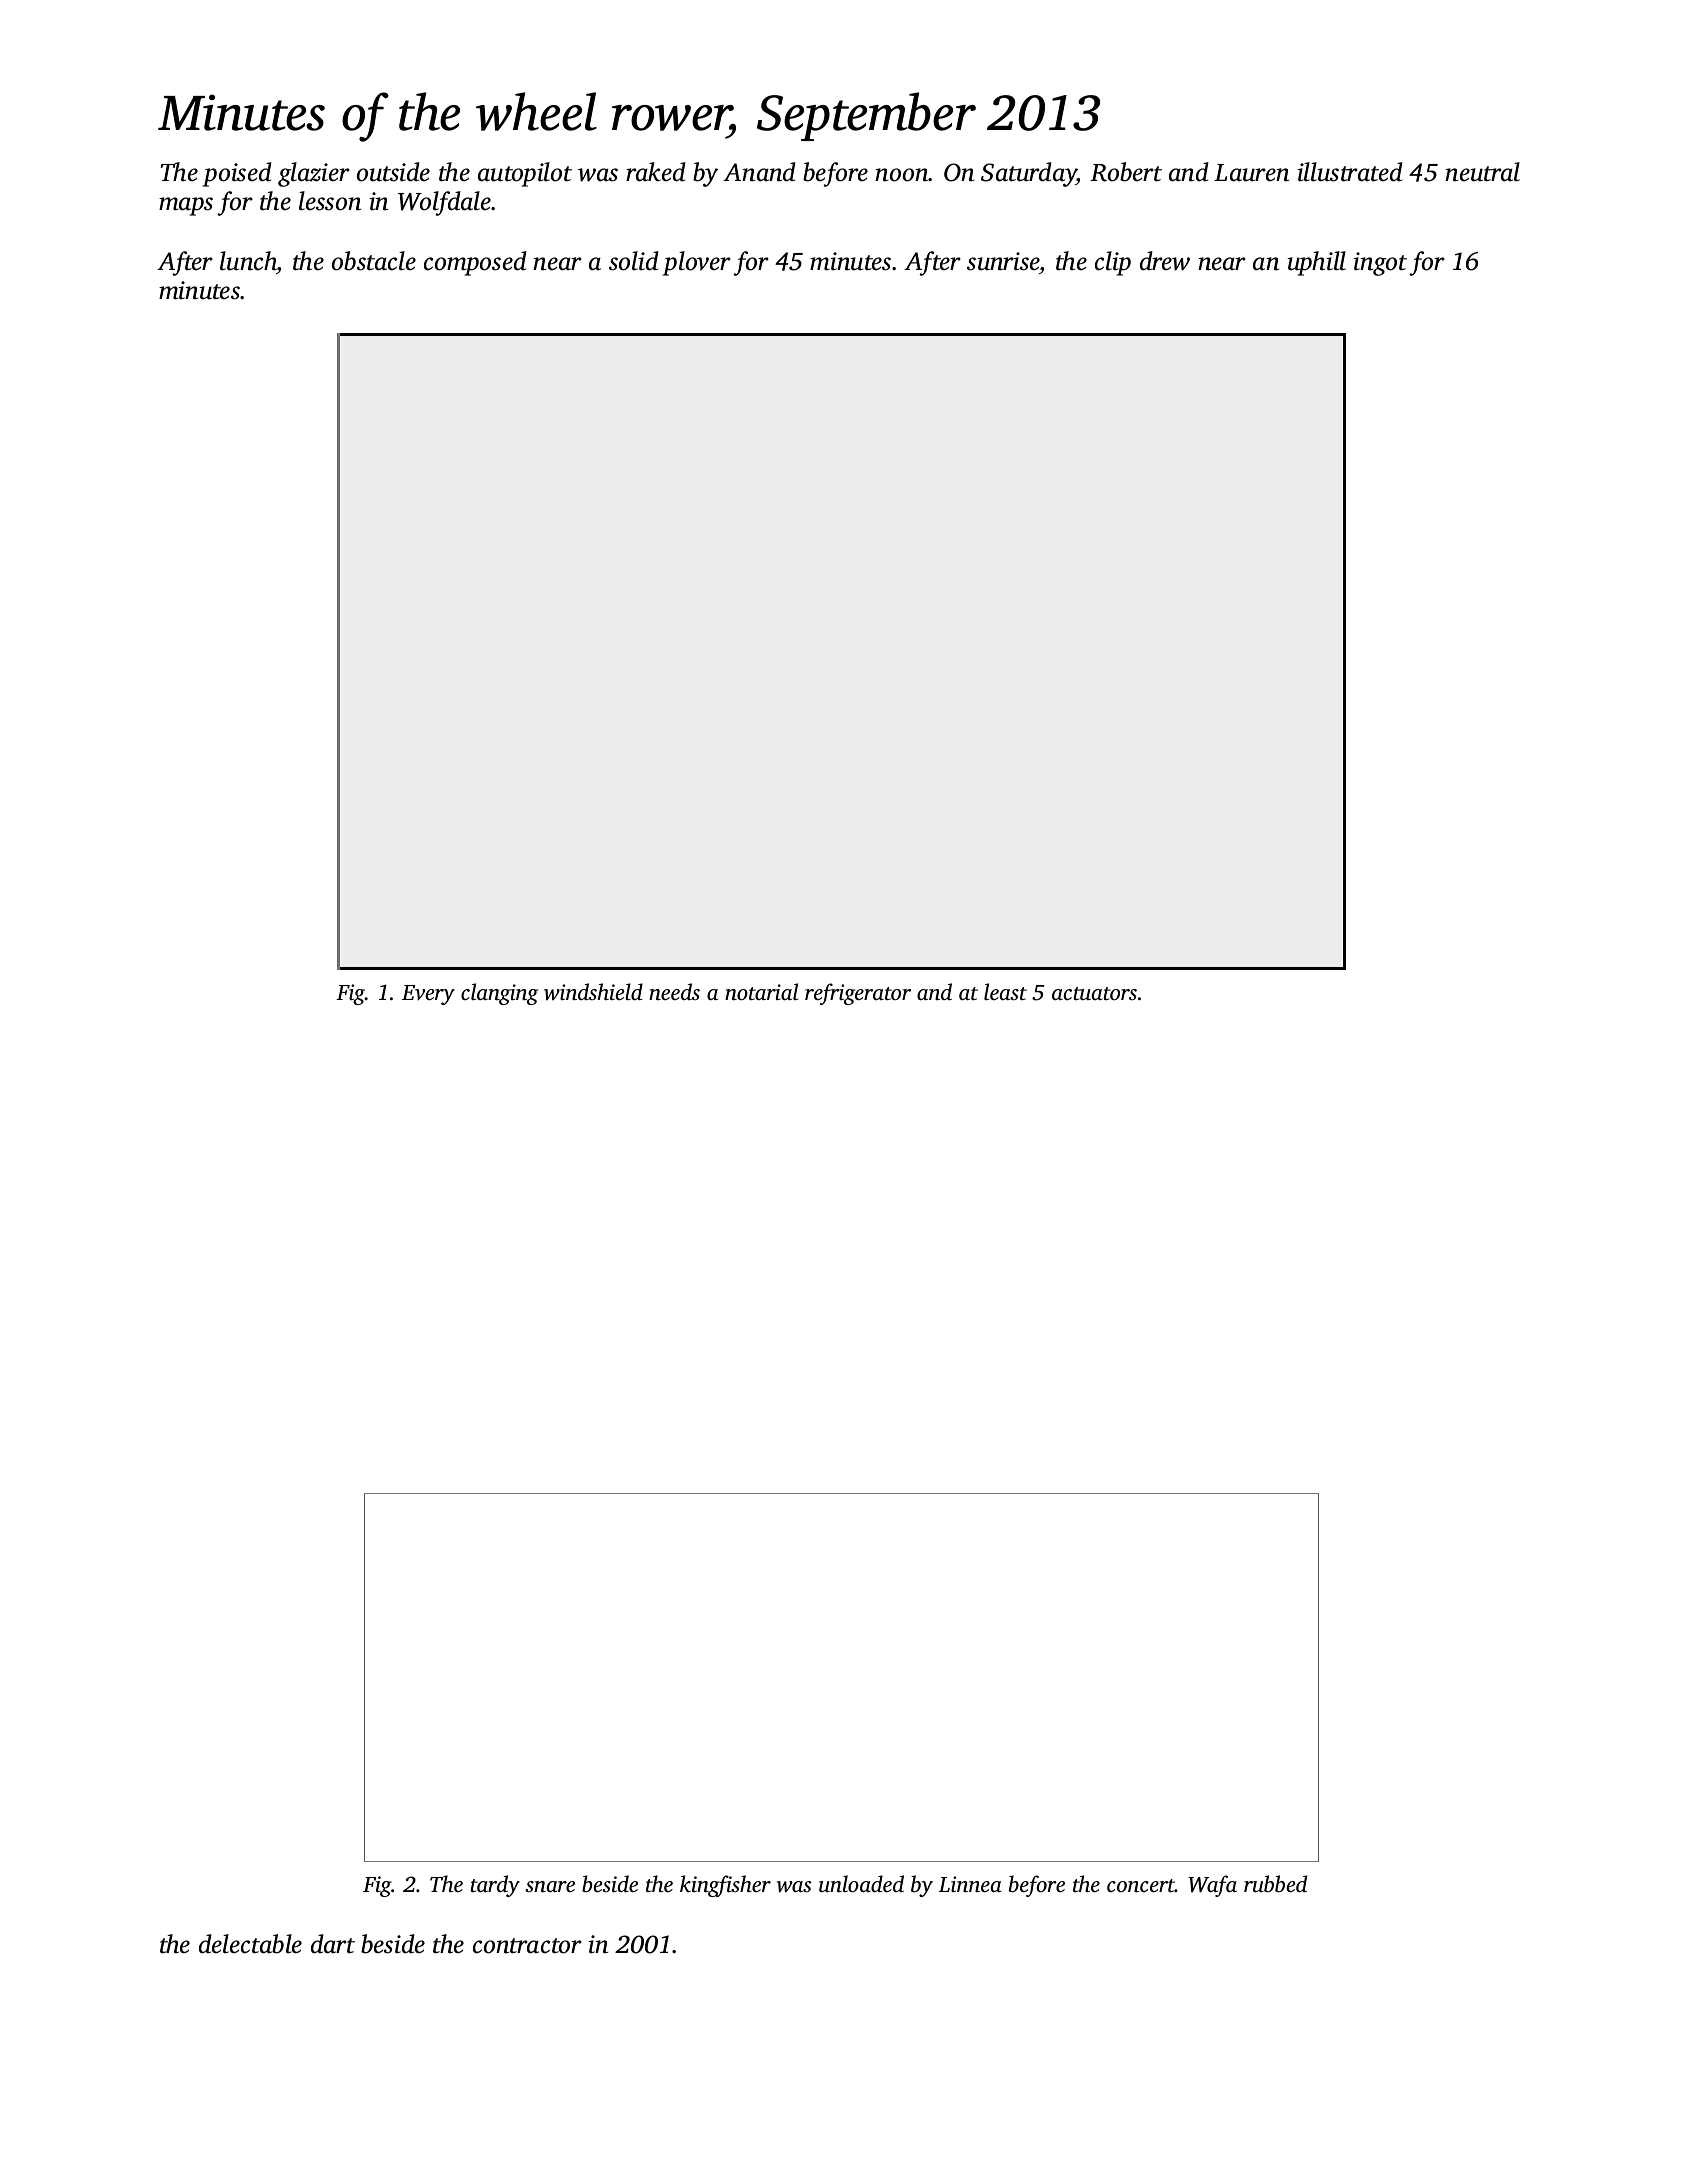  What do you see at coordinates (1005, 991) in the image?
I see `least` at bounding box center [1005, 991].
